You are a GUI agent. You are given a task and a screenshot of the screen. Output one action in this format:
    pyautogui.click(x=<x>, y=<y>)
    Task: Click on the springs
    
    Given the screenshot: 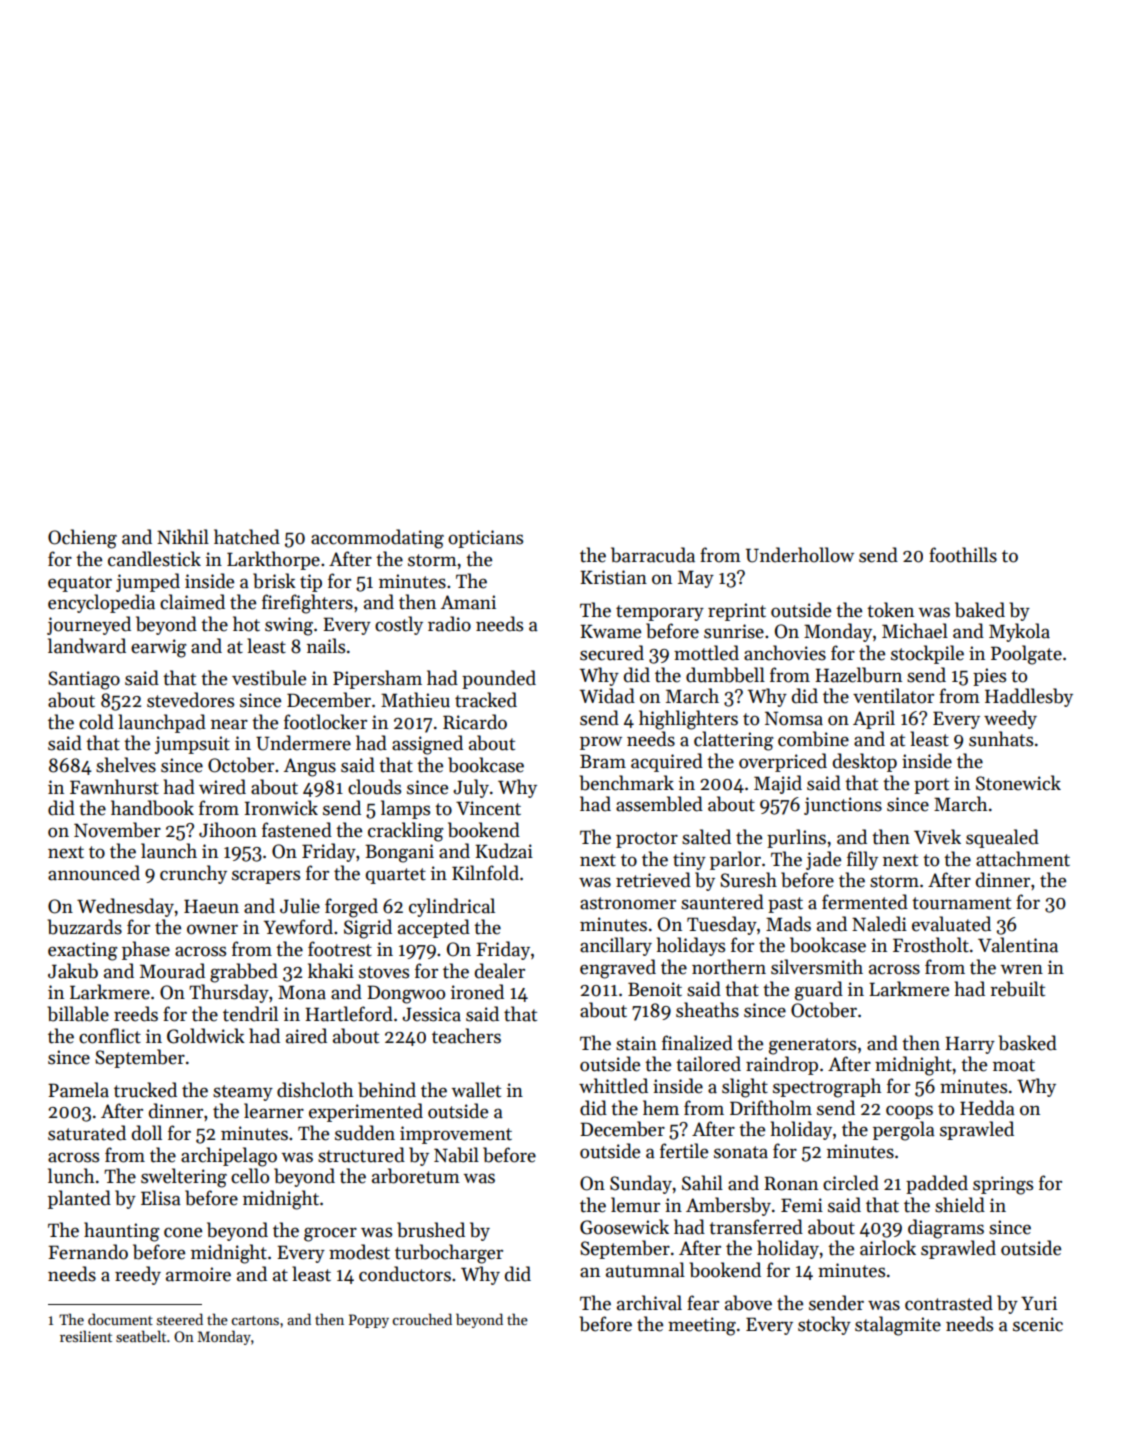 What is the action you would take?
    pyautogui.click(x=1003, y=1185)
